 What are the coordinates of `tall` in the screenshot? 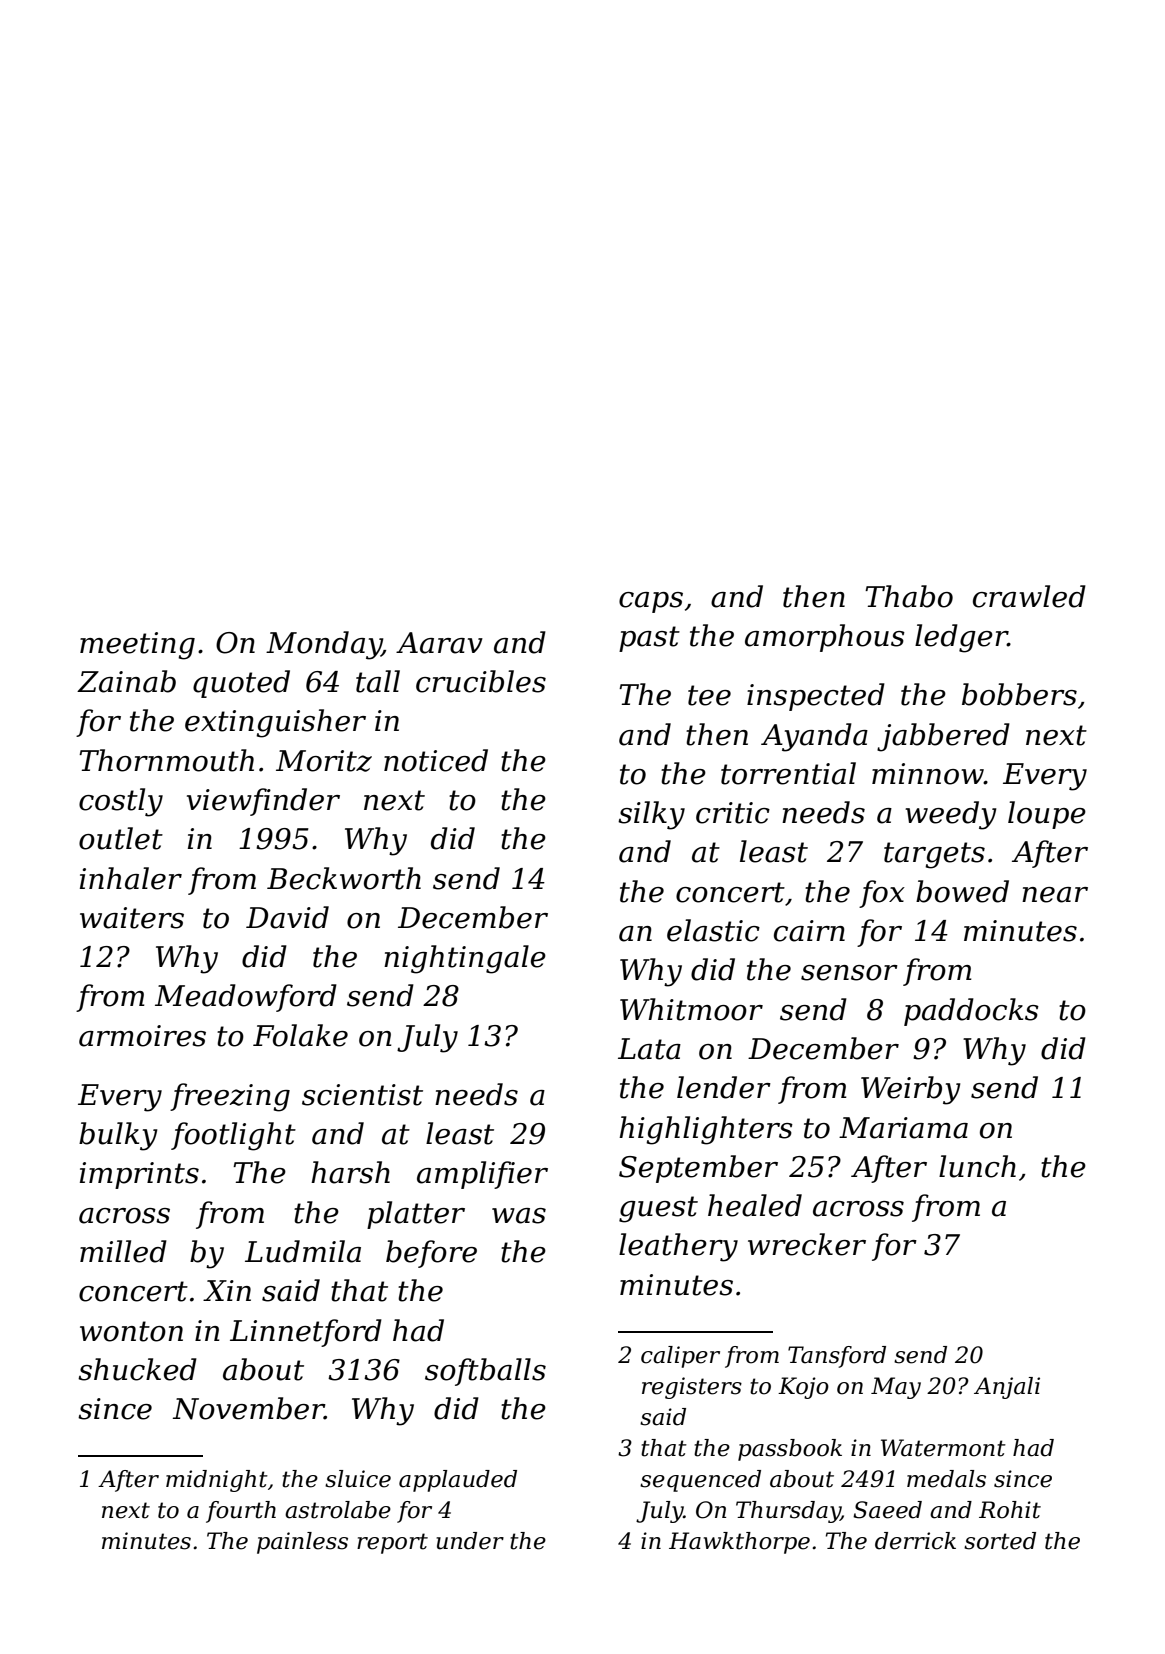 It's located at (378, 681).
